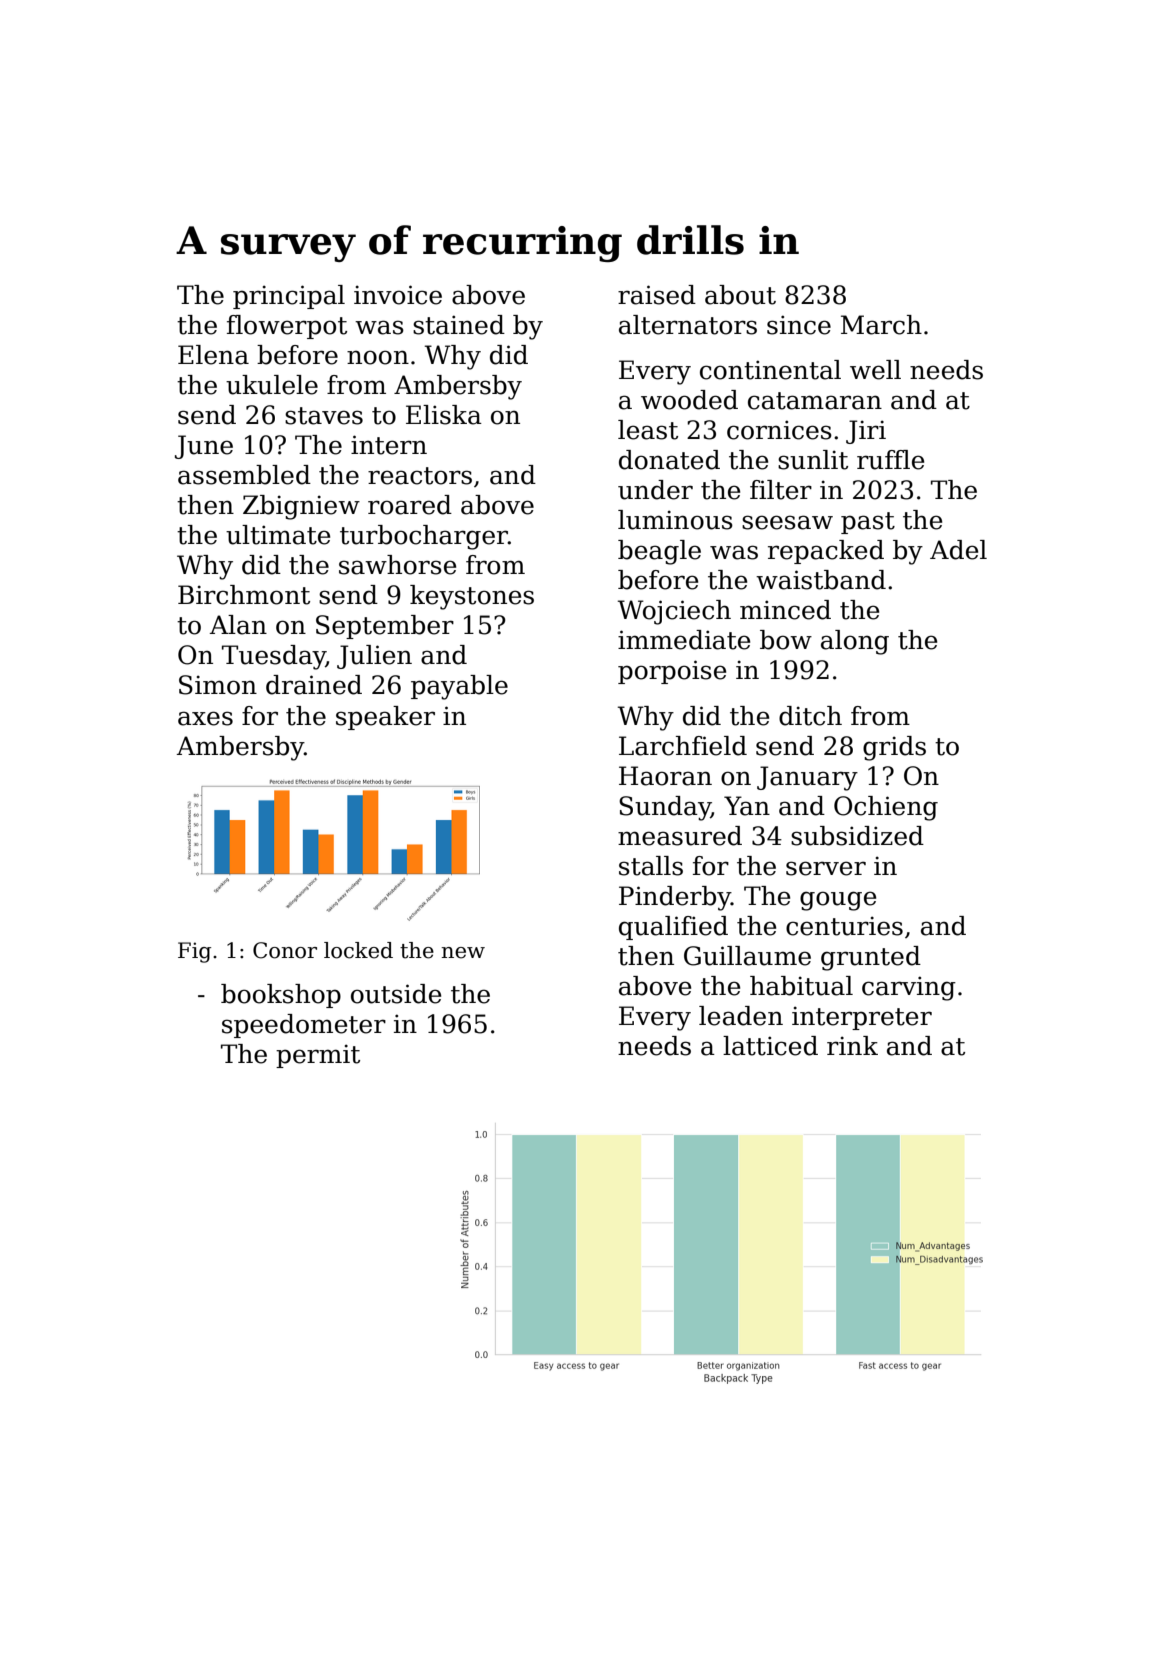 This screenshot has height=1654, width=1165. Describe the element at coordinates (396, 994) in the screenshot. I see `outside` at that location.
